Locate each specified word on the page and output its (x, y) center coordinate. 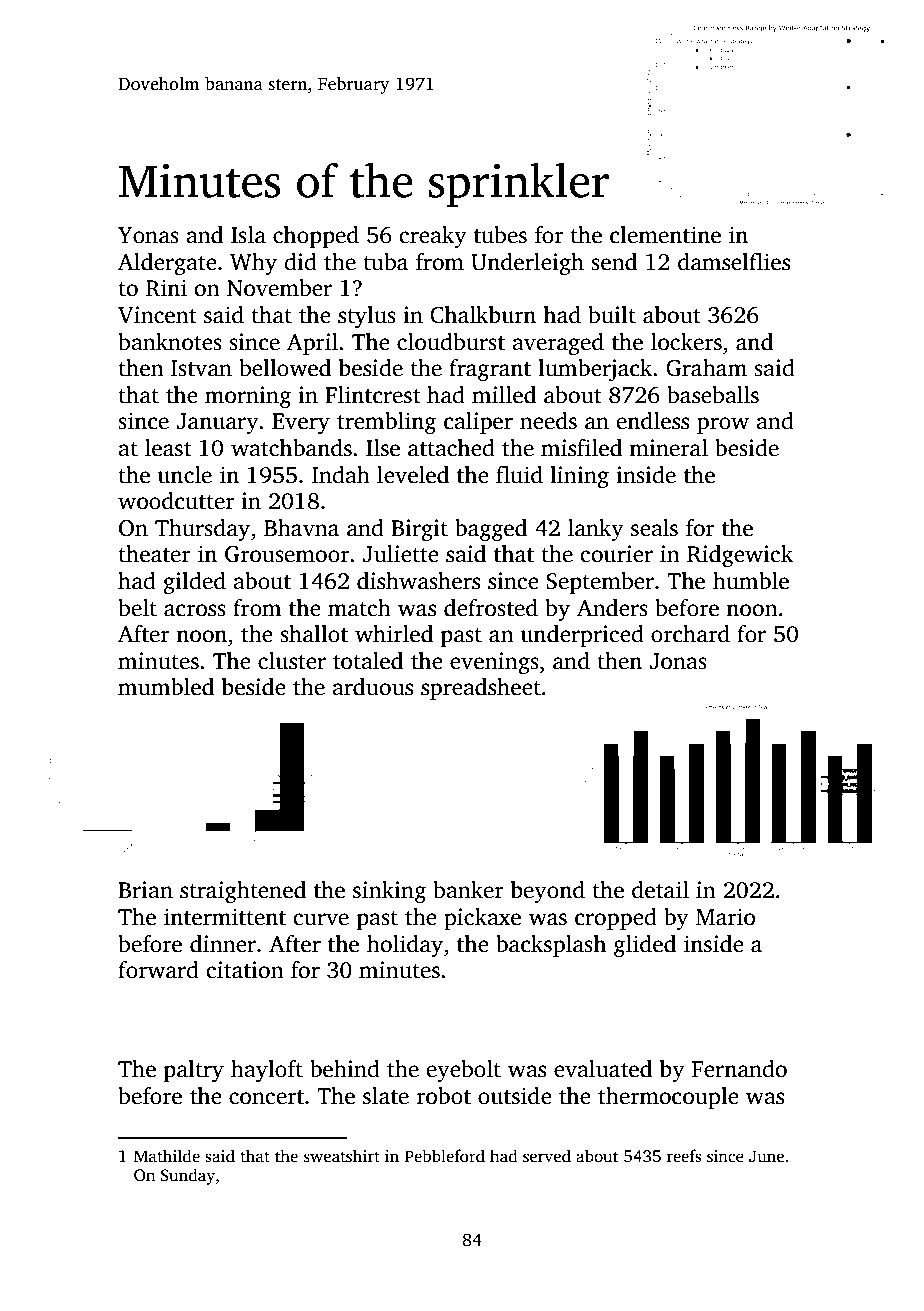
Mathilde (167, 1156)
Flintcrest (373, 395)
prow (723, 425)
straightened (243, 892)
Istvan (201, 368)
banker (468, 890)
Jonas (678, 661)
